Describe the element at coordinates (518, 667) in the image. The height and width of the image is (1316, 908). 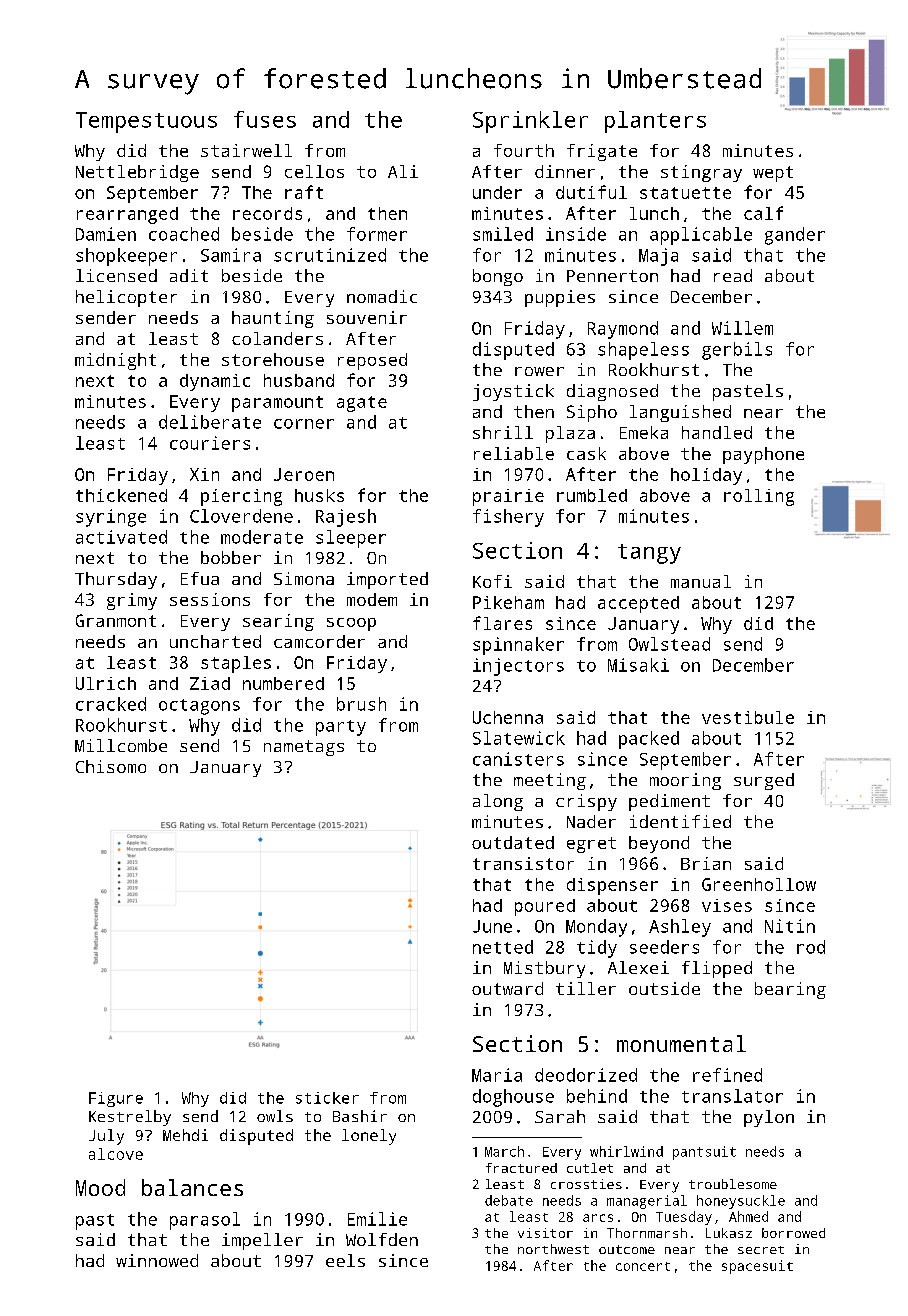
I see `injectors` at that location.
